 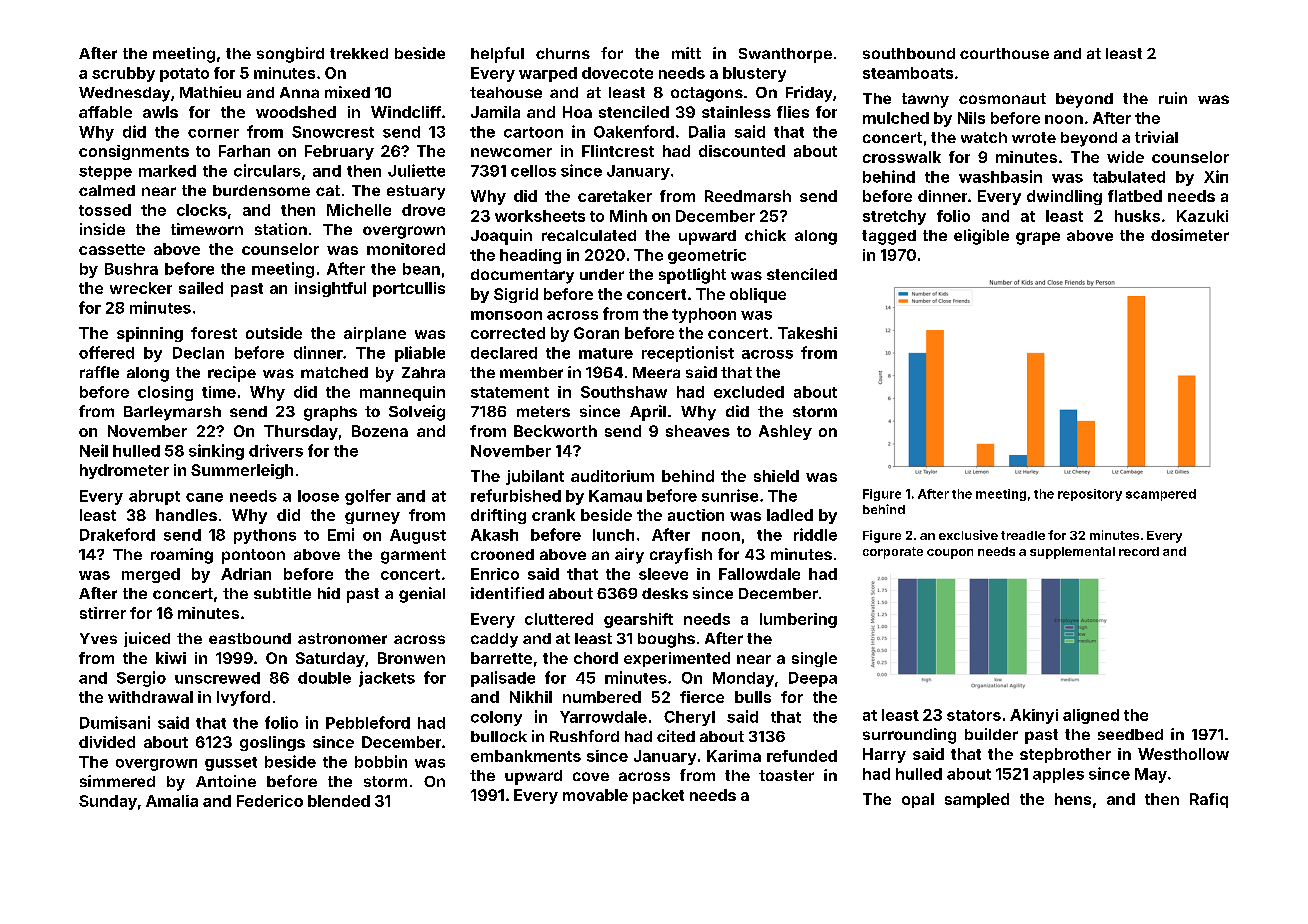 I want to click on cove, so click(x=591, y=776).
